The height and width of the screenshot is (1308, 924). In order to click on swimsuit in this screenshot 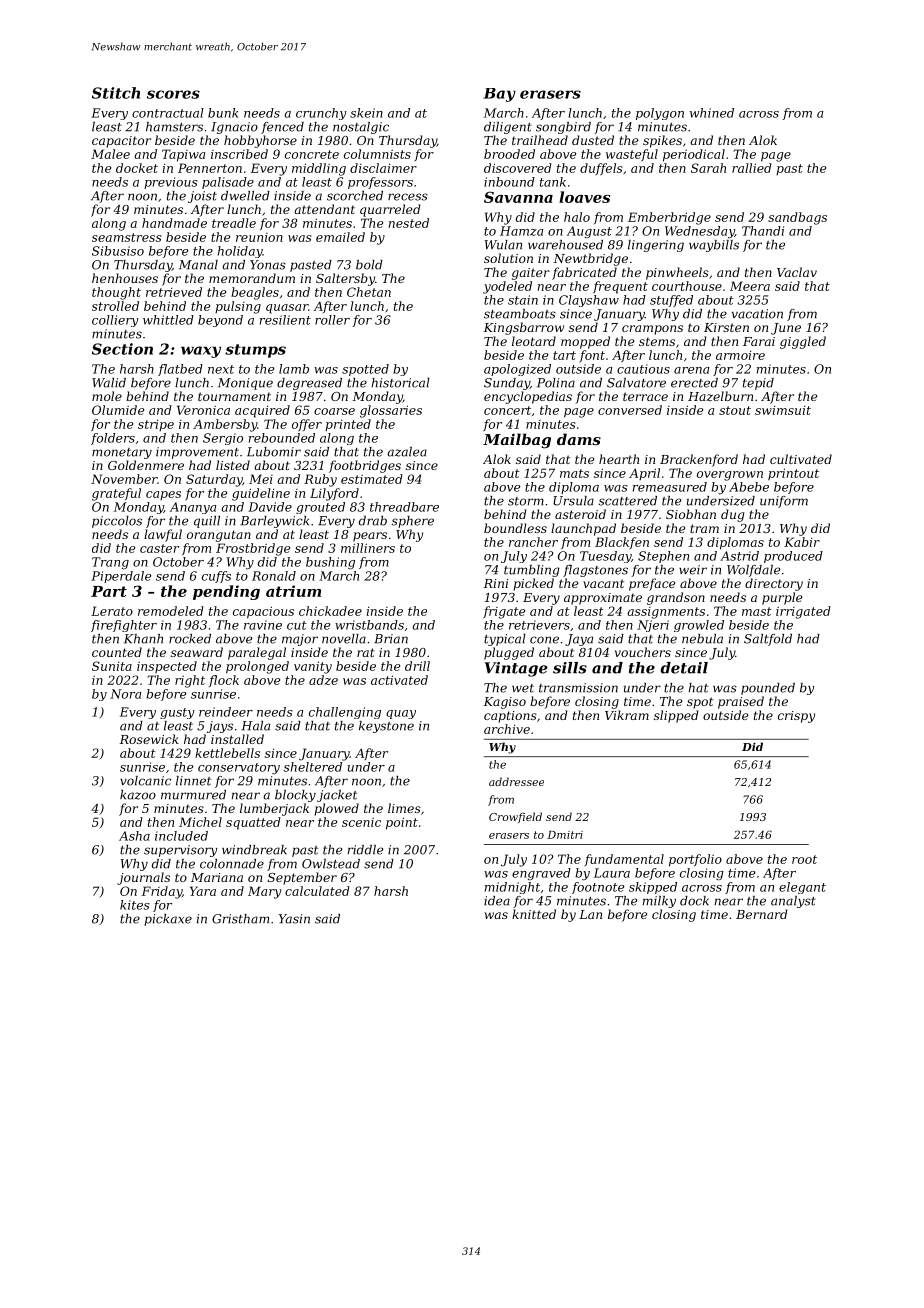, I will do `click(783, 410)`.
